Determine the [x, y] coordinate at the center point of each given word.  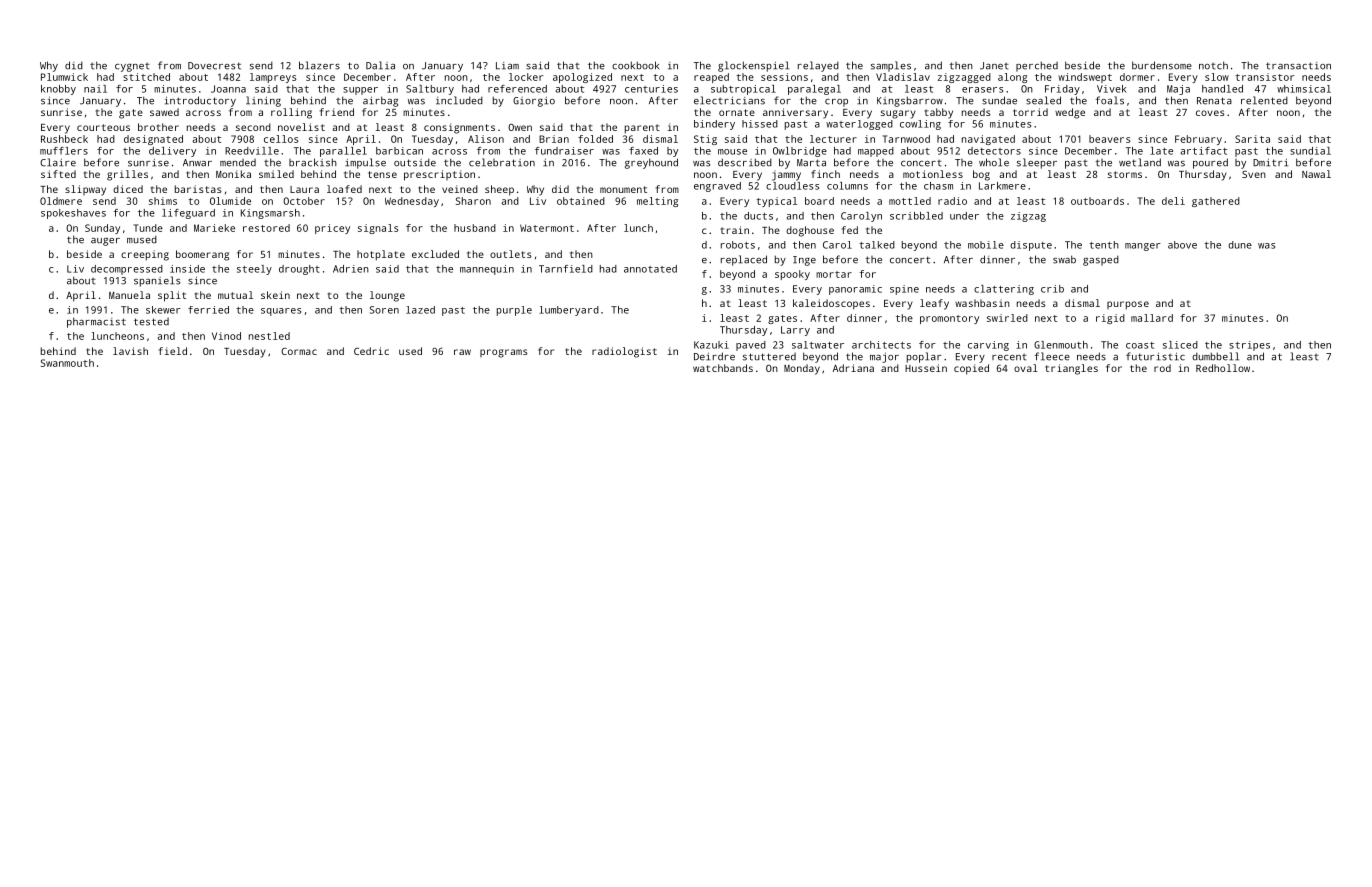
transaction [1298, 66]
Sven [1254, 174]
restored [266, 228]
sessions [784, 77]
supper [360, 91]
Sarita [1252, 139]
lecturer [833, 139]
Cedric [371, 351]
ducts [758, 216]
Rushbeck [64, 139]
